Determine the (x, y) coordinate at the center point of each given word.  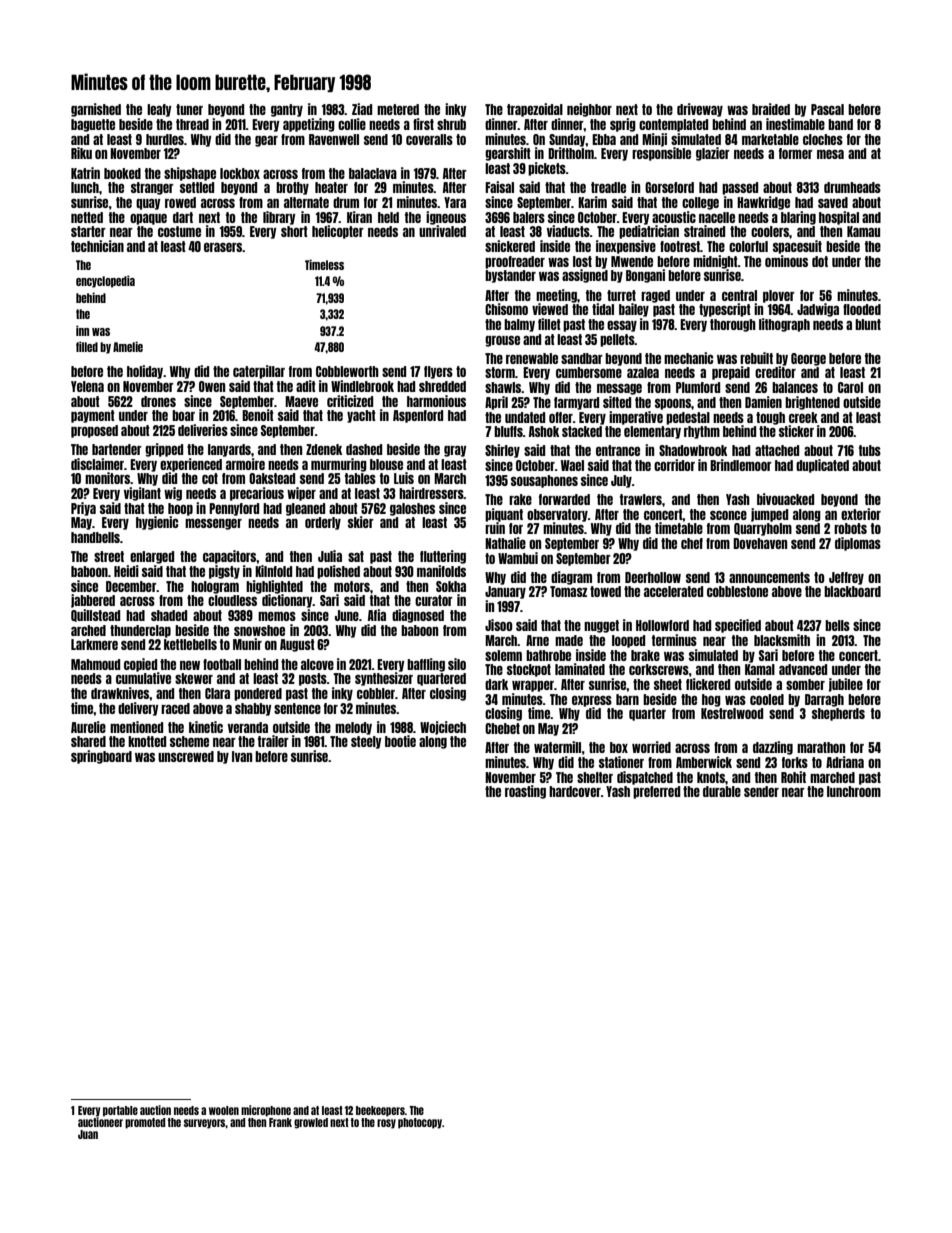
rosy (386, 1124)
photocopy (420, 1123)
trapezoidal (535, 110)
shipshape (190, 174)
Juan (88, 1134)
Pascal (827, 109)
